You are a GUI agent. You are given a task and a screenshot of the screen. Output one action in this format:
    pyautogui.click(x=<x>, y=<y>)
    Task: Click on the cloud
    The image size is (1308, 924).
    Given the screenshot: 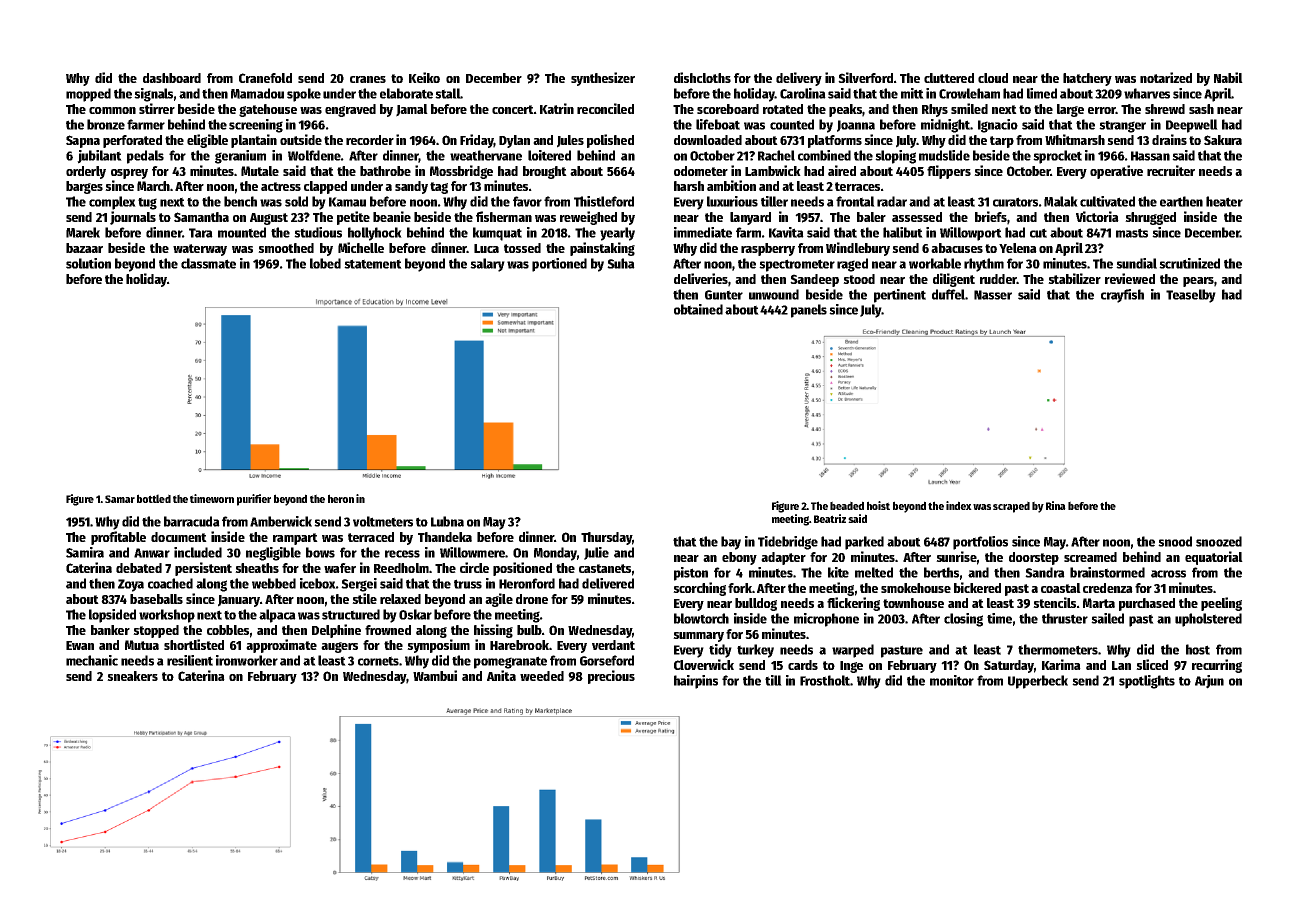 What is the action you would take?
    pyautogui.click(x=993, y=78)
